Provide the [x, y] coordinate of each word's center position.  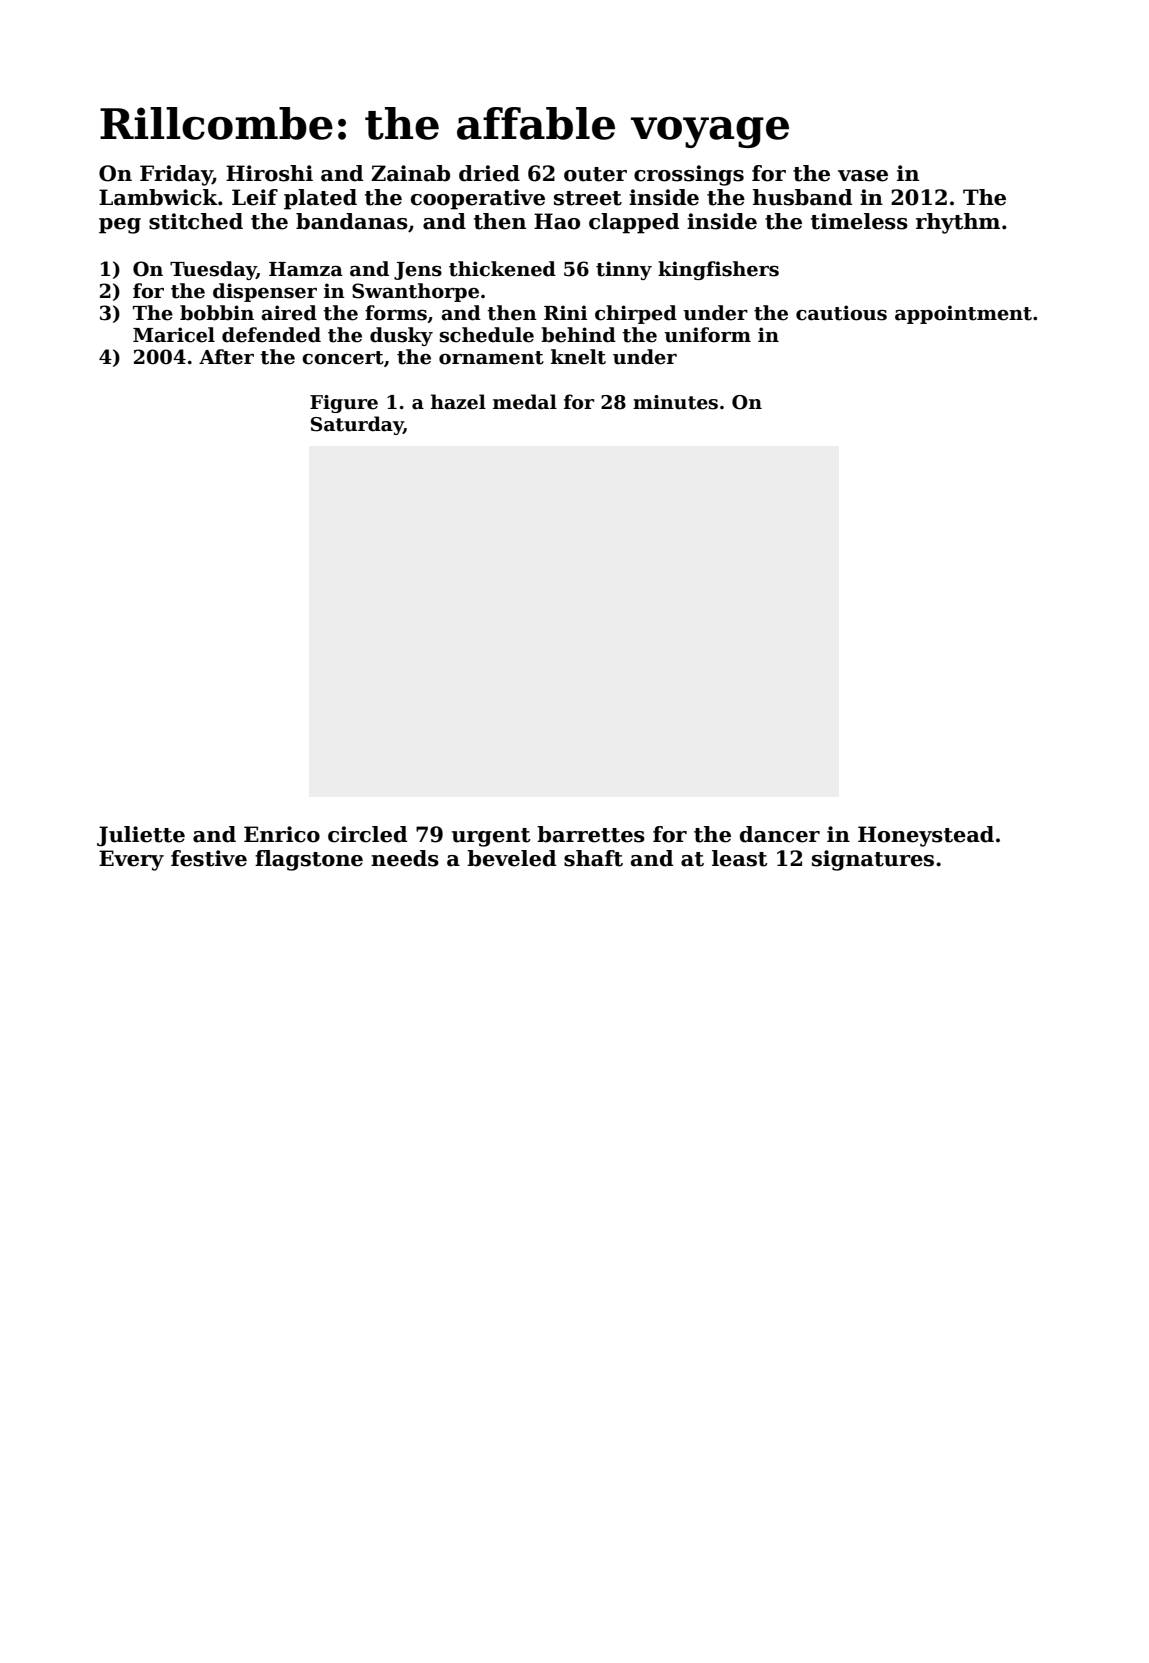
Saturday [357, 425]
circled [367, 834]
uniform [707, 335]
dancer [780, 834]
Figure [344, 404]
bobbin [217, 313]
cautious [841, 313]
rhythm [958, 223]
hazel [458, 402]
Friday [176, 175]
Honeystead [926, 836]
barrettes [591, 834]
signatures [873, 860]
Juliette [141, 836]
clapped [634, 223]
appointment [963, 314]
